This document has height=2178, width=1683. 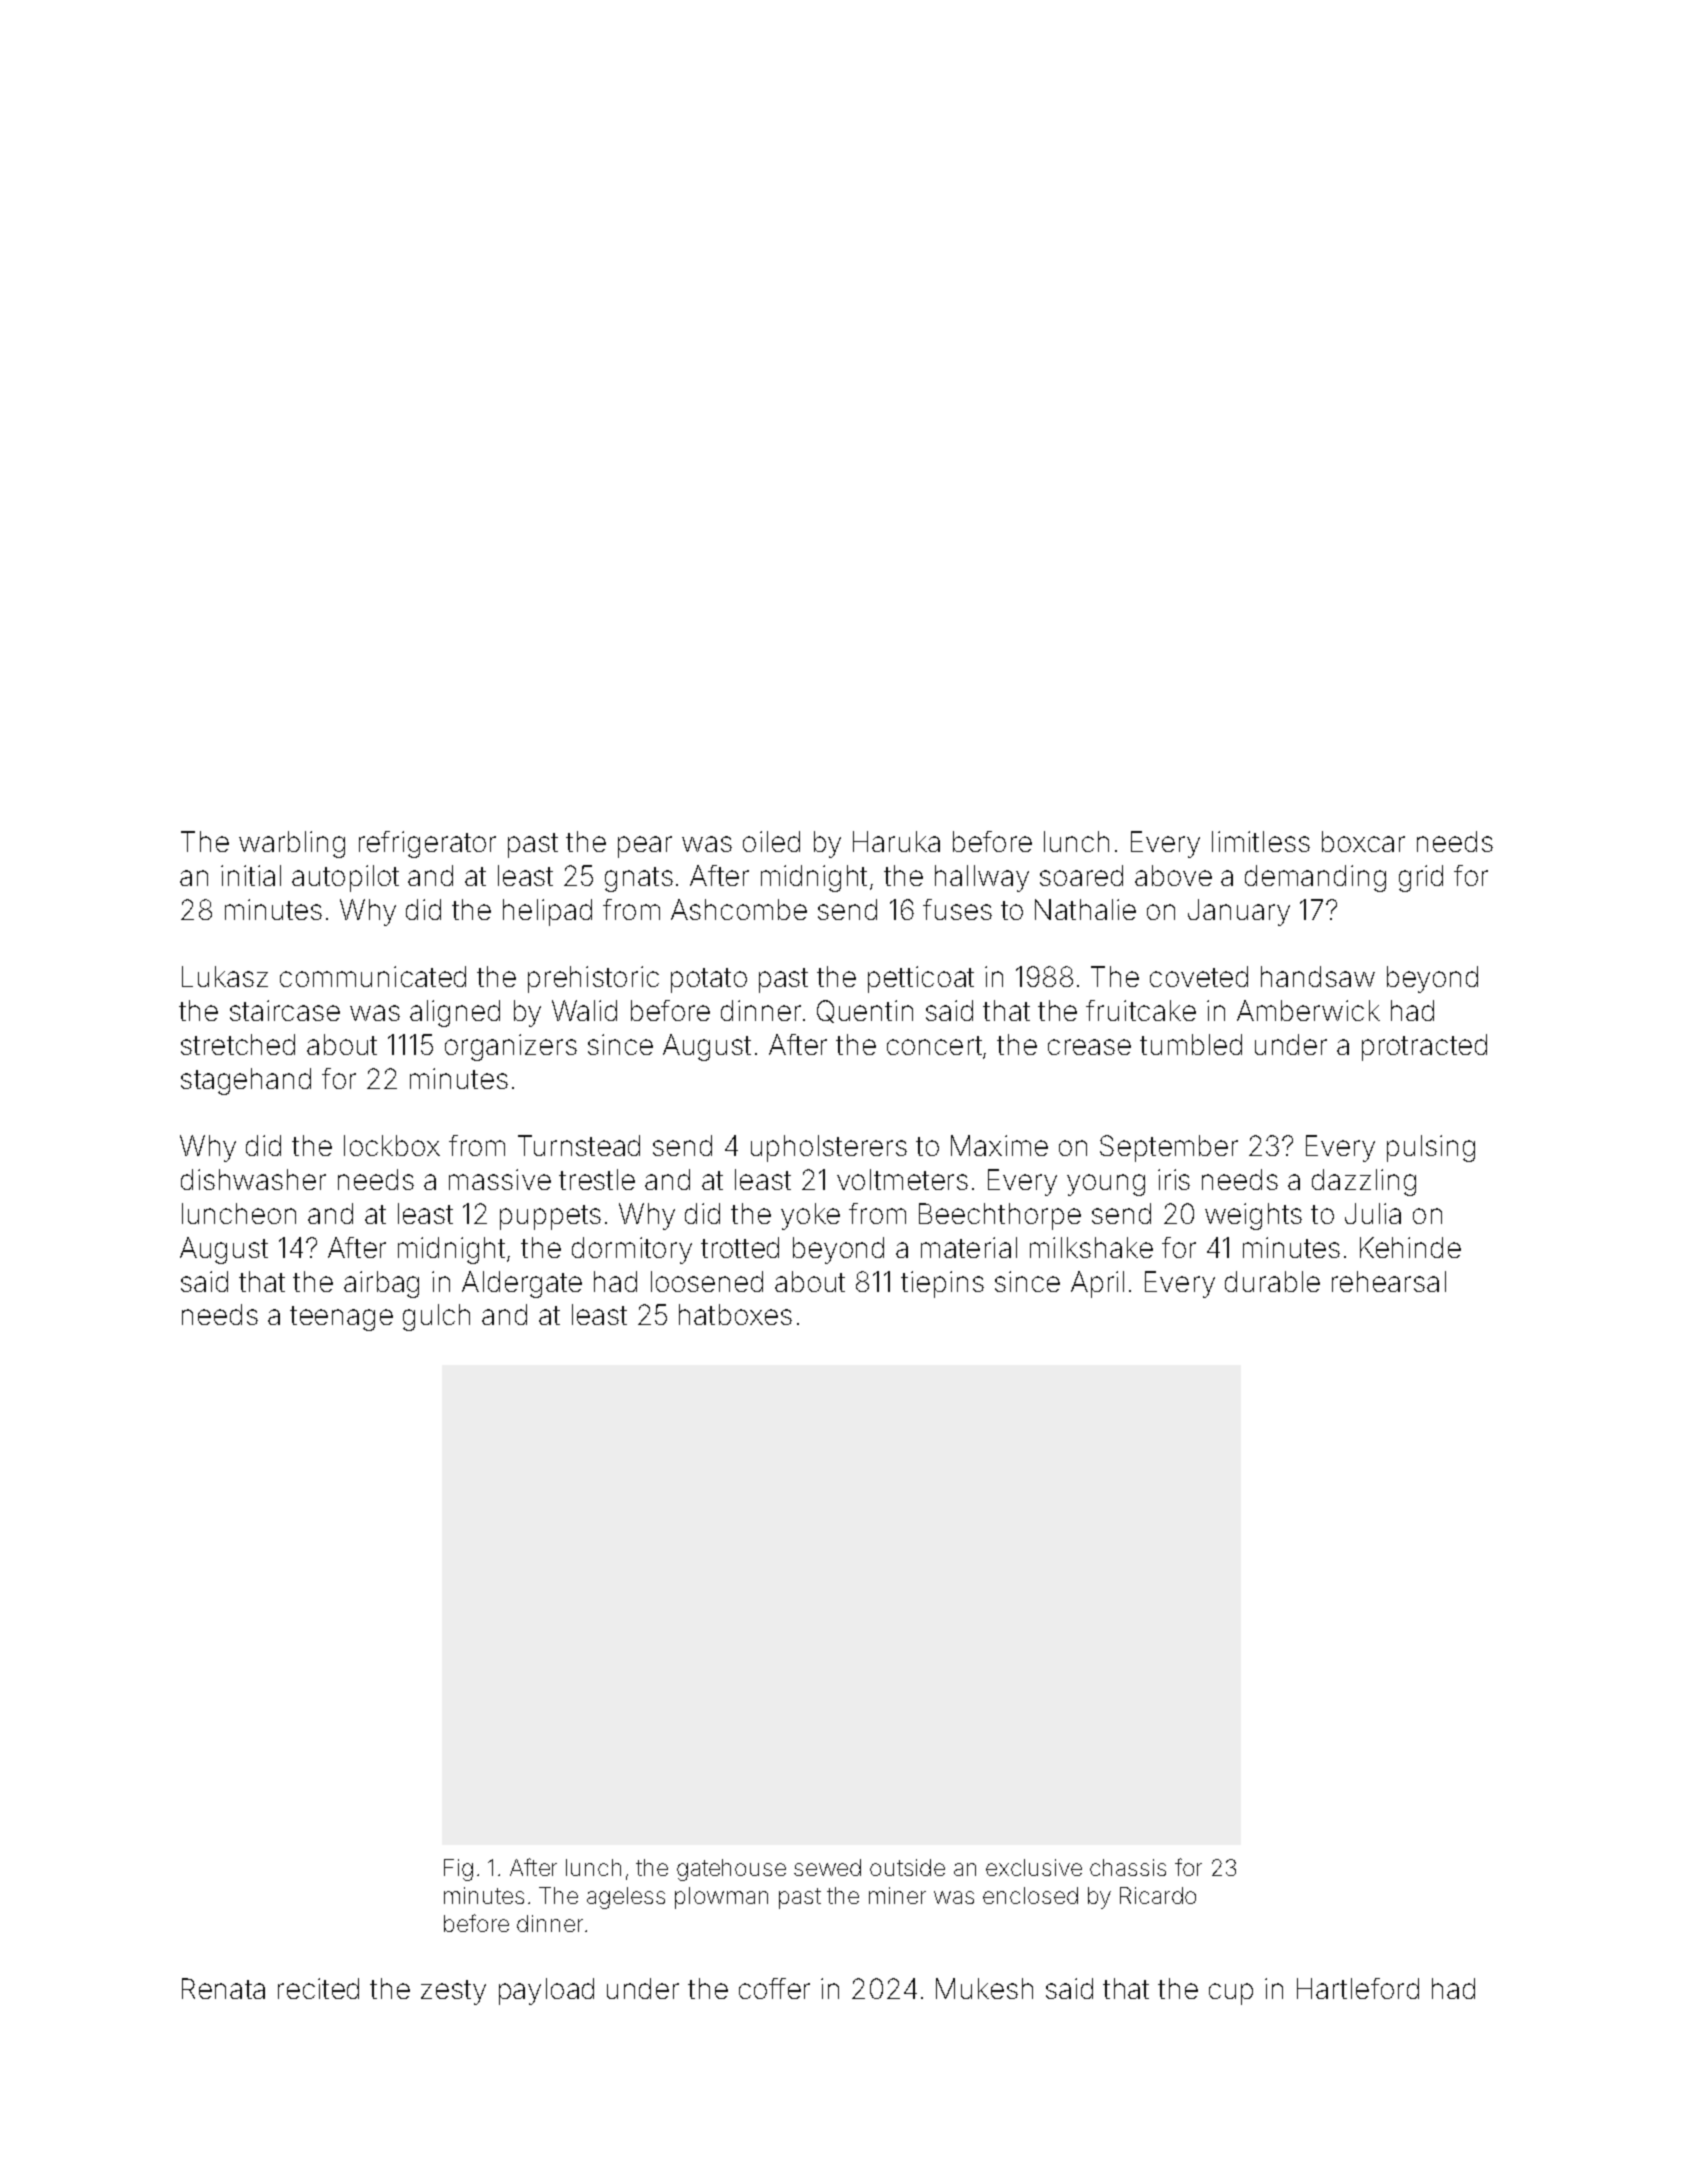 I want to click on limitless, so click(x=1261, y=841).
